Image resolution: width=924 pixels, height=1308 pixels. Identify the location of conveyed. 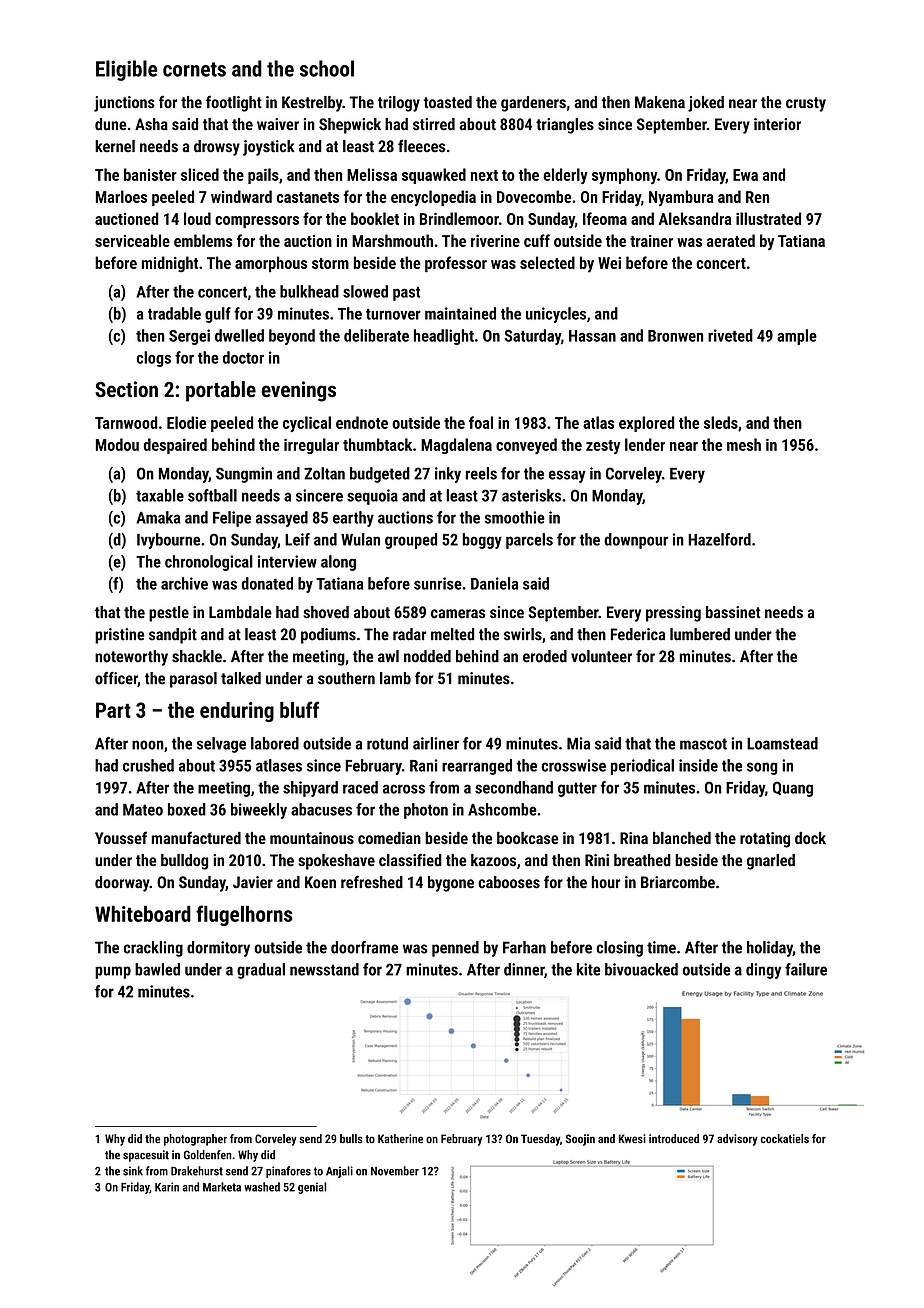
(526, 446).
